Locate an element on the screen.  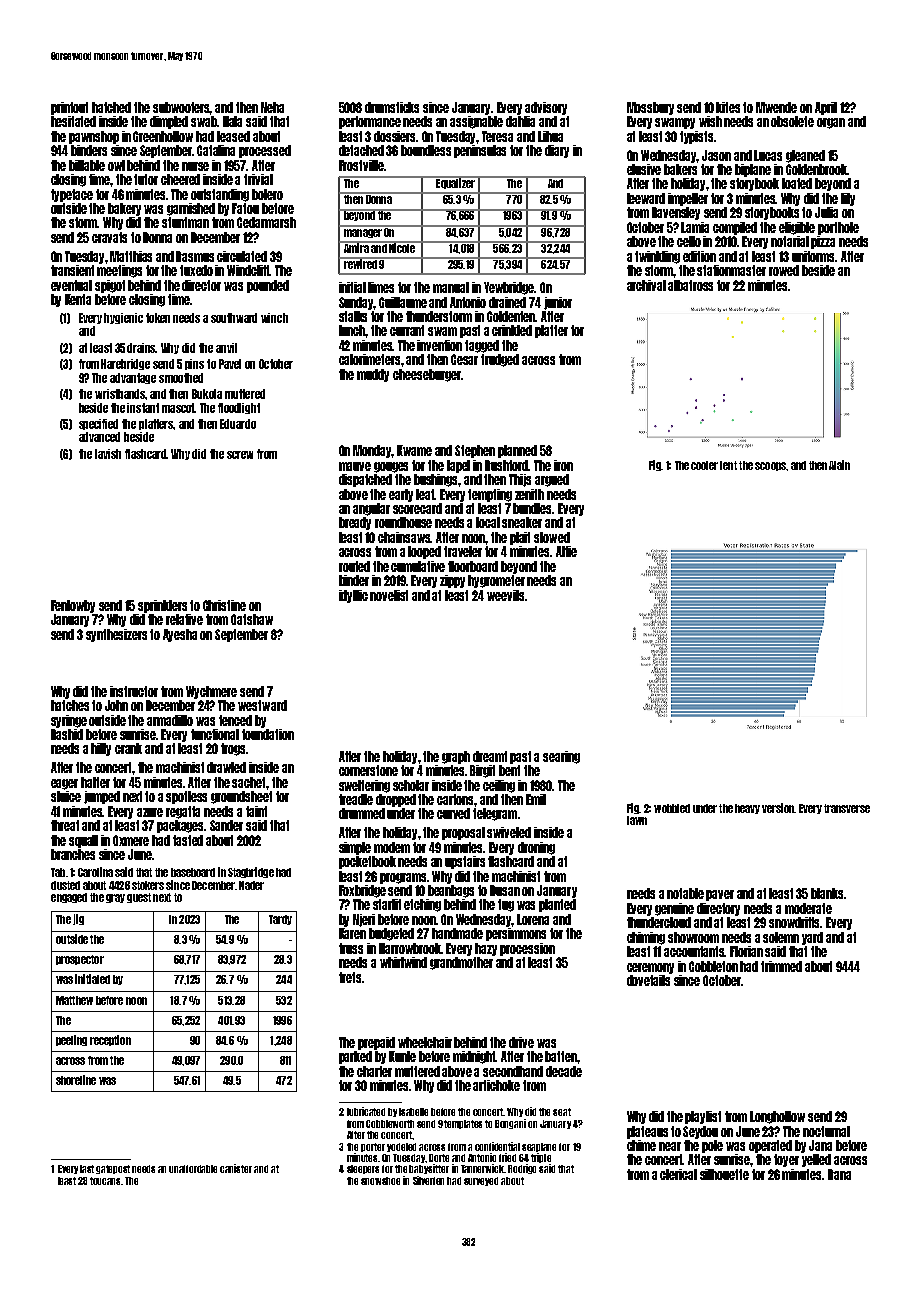
stalks is located at coordinates (353, 316).
